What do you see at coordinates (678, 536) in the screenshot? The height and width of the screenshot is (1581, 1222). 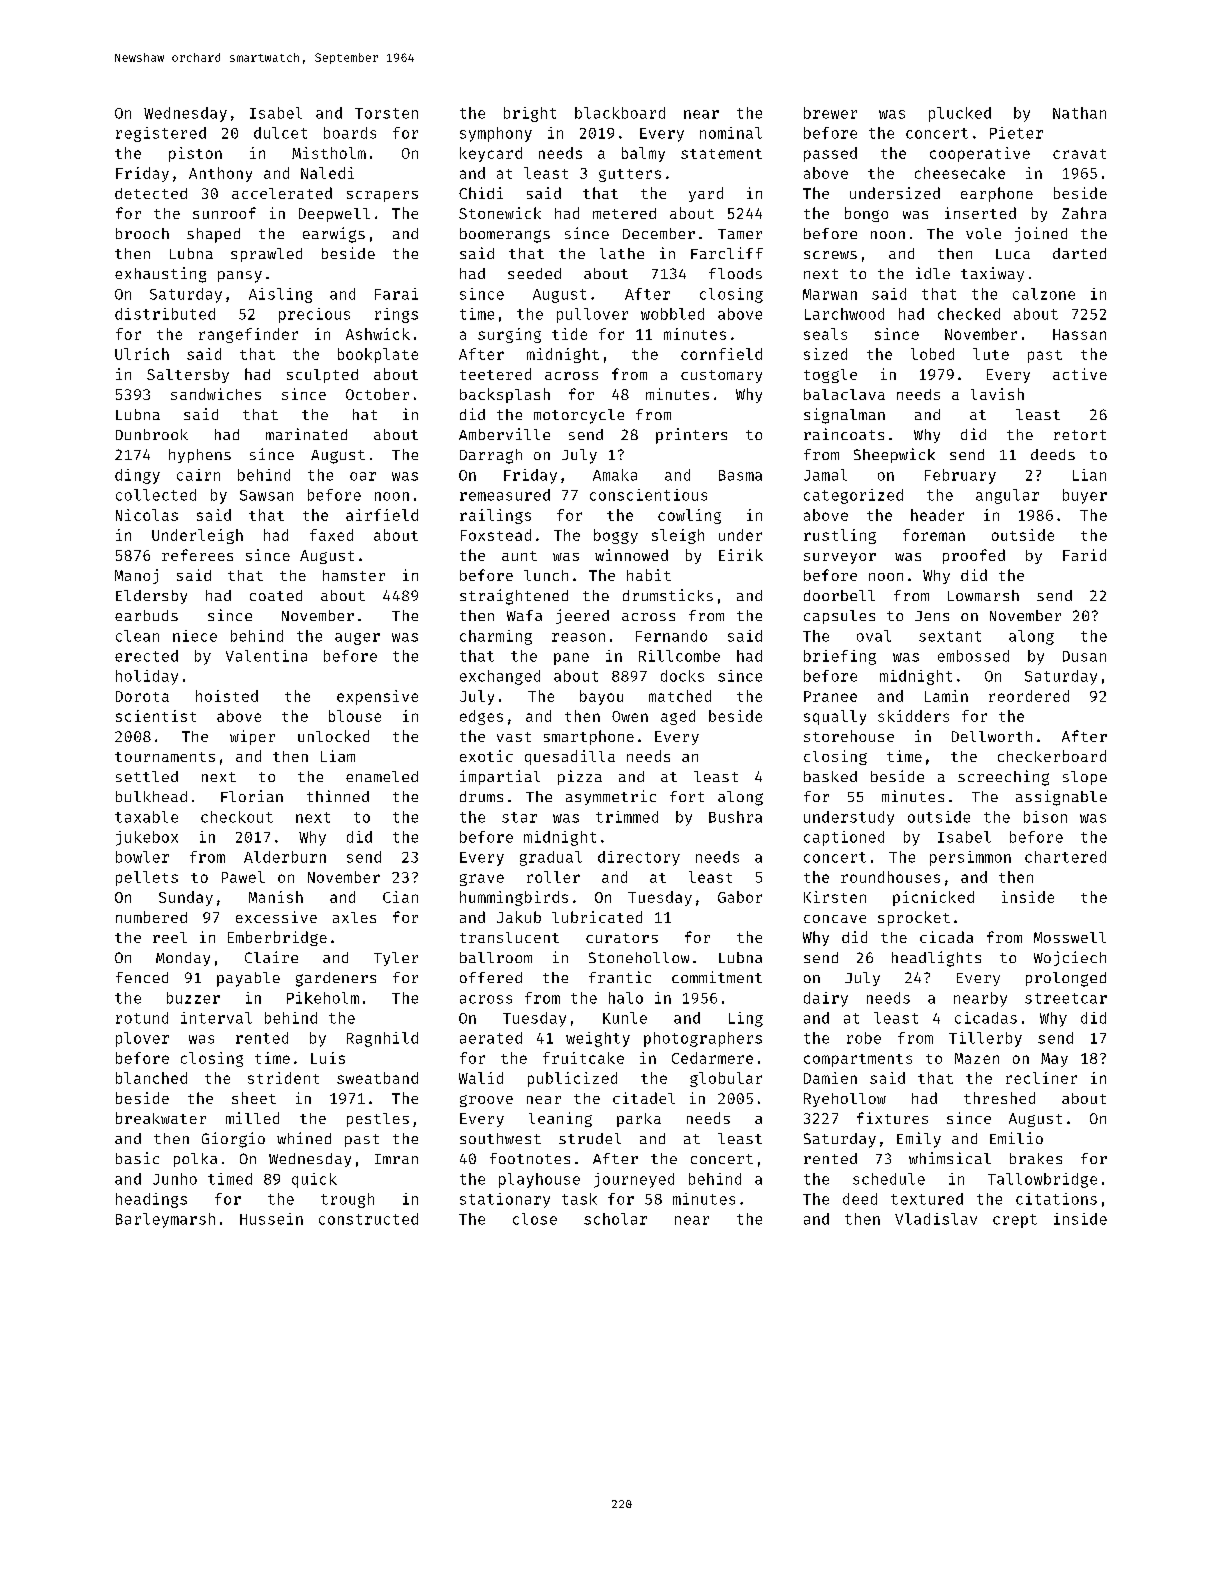 I see `sleigh` at bounding box center [678, 536].
